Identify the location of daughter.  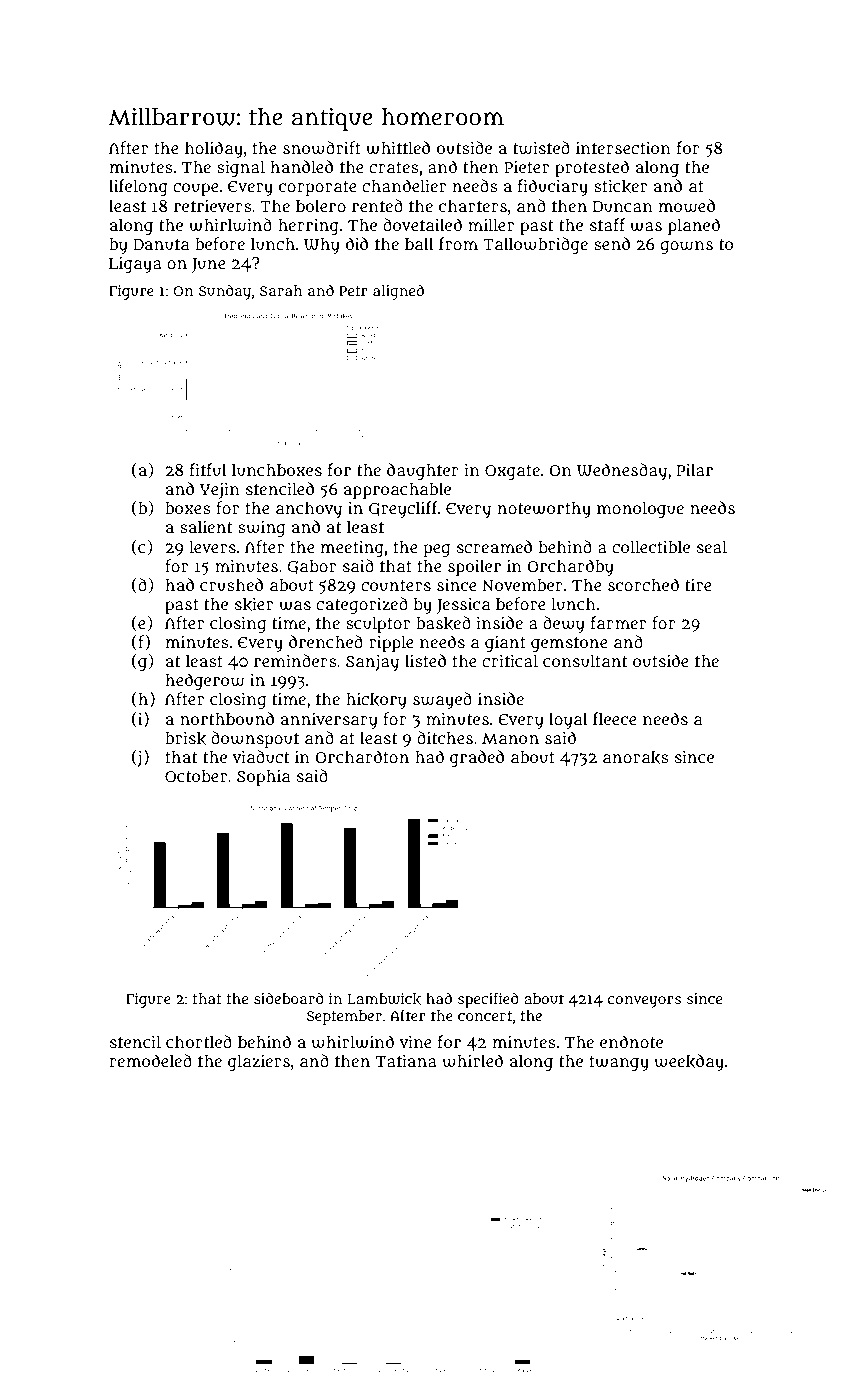
(423, 471).
